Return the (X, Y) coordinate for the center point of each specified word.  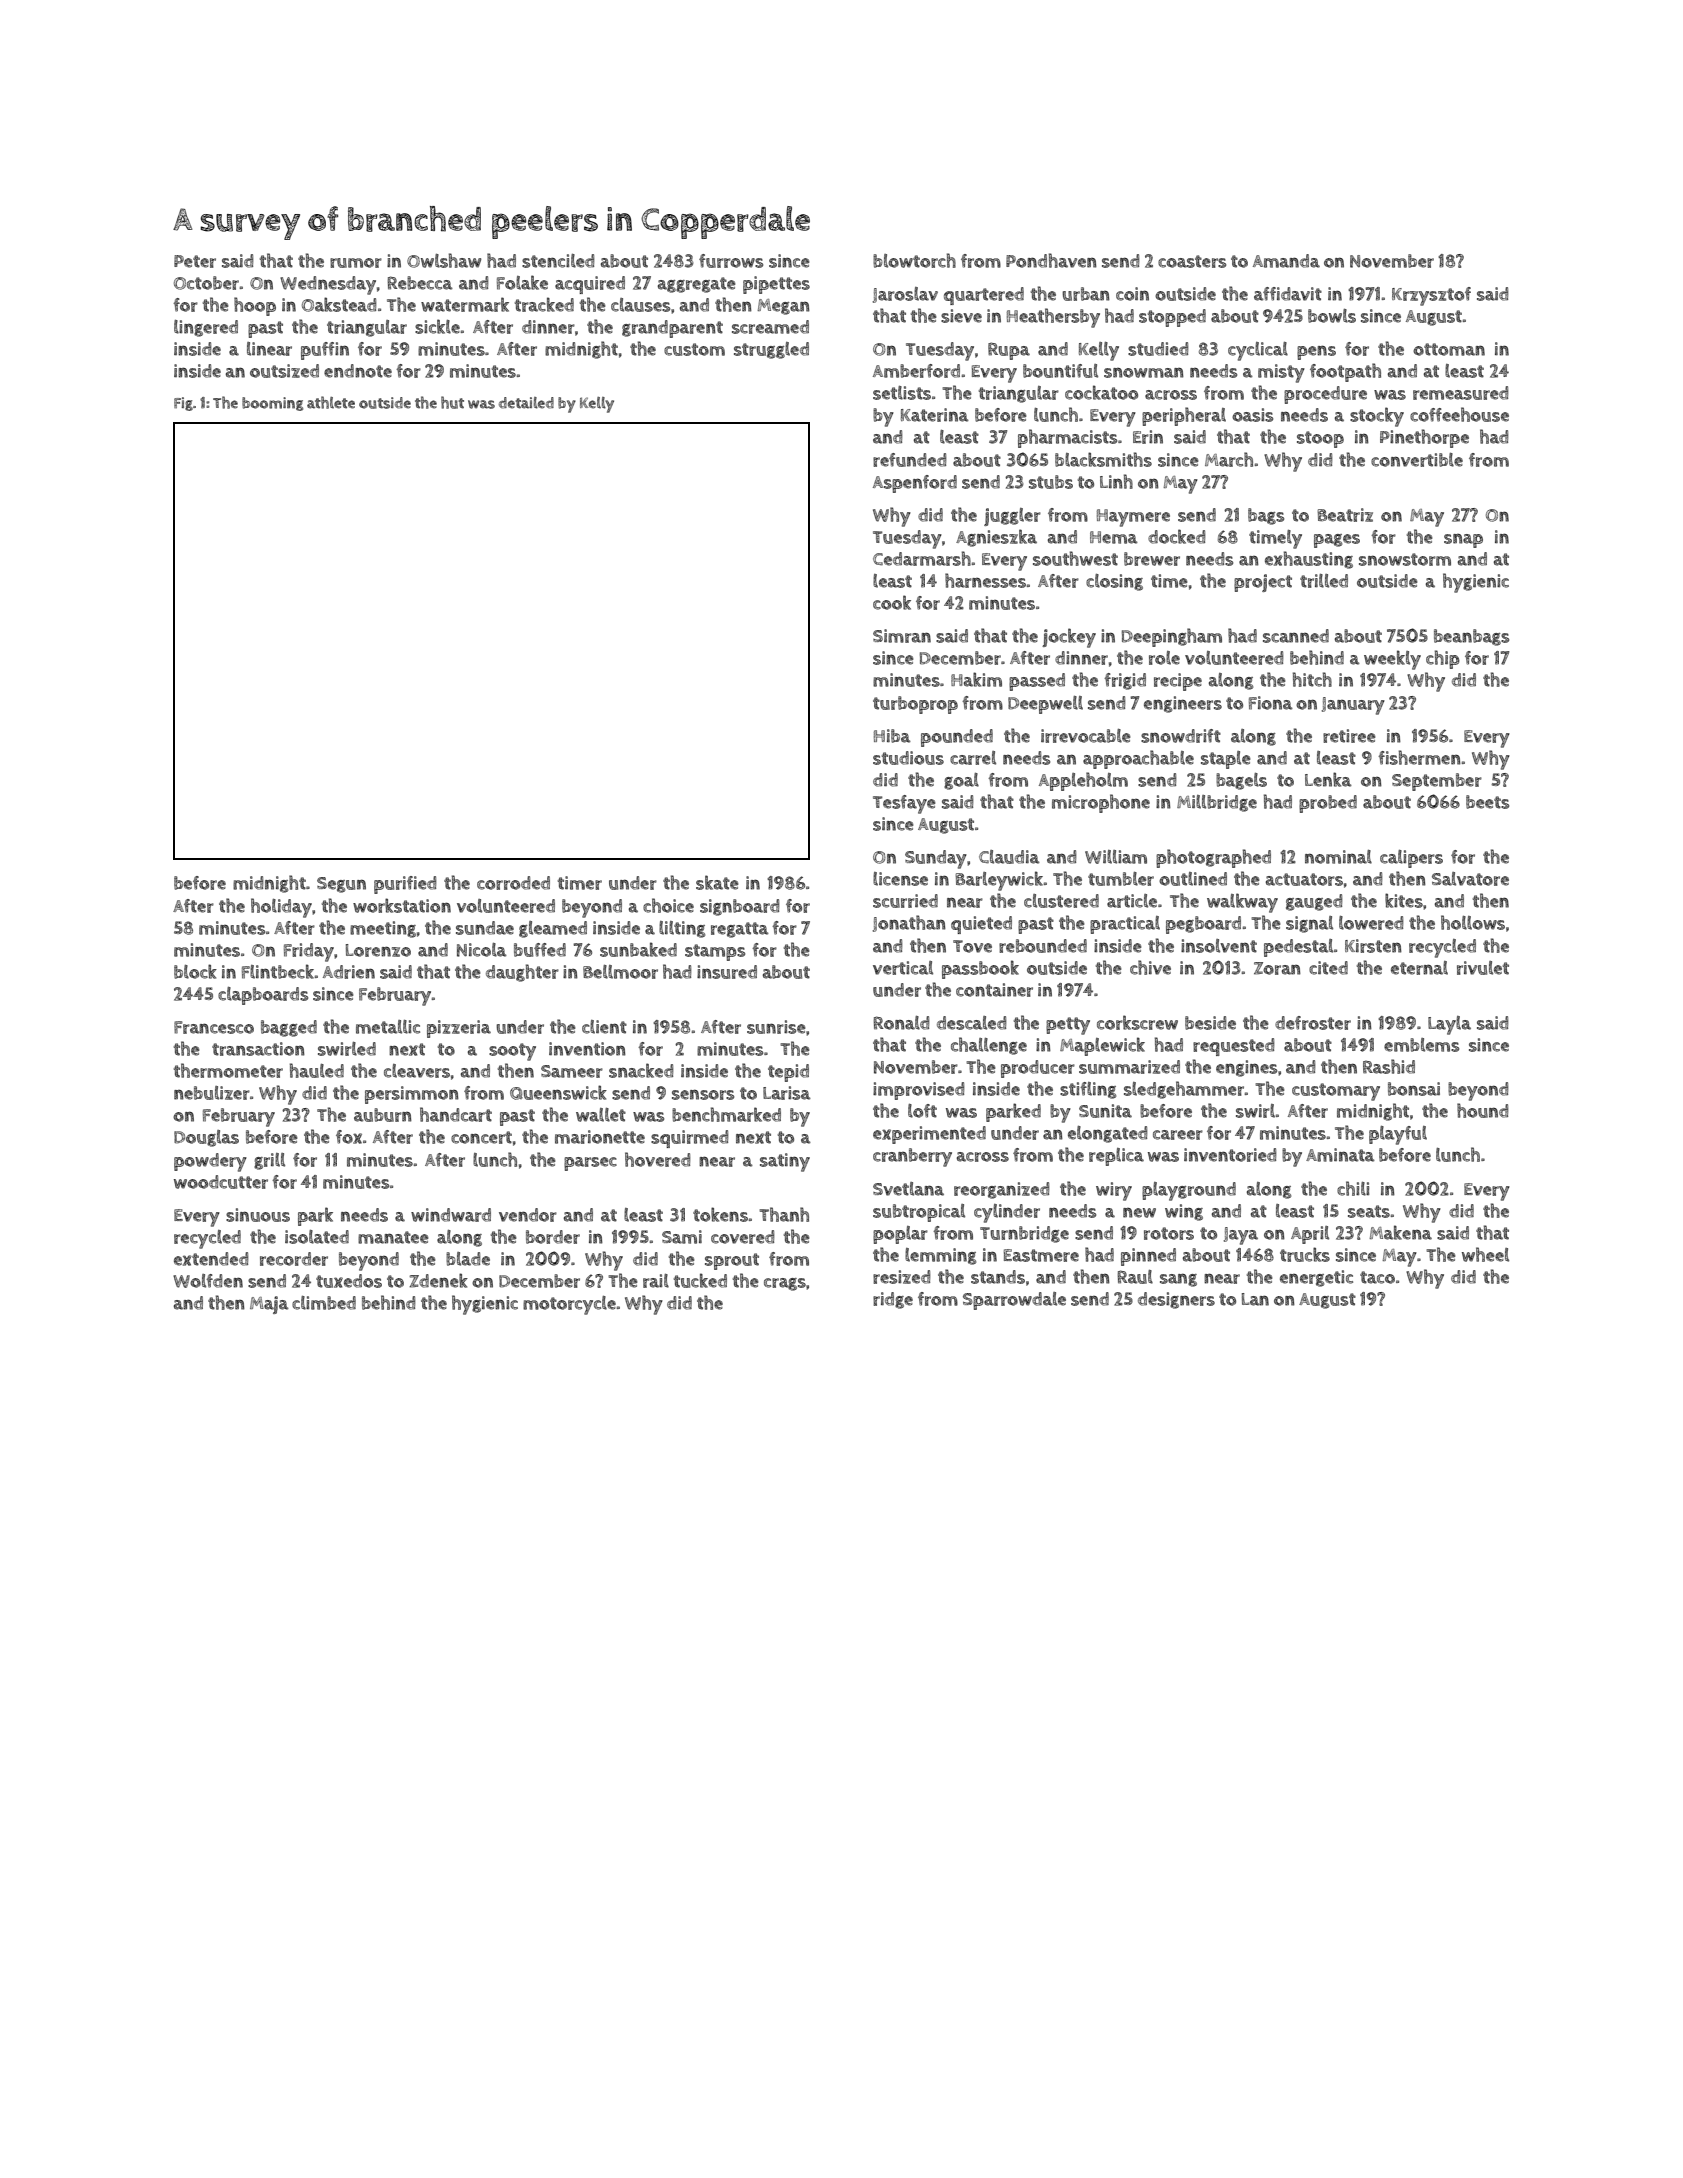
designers (1176, 1300)
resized (902, 1277)
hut (452, 402)
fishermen (1419, 757)
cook (892, 602)
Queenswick (558, 1092)
